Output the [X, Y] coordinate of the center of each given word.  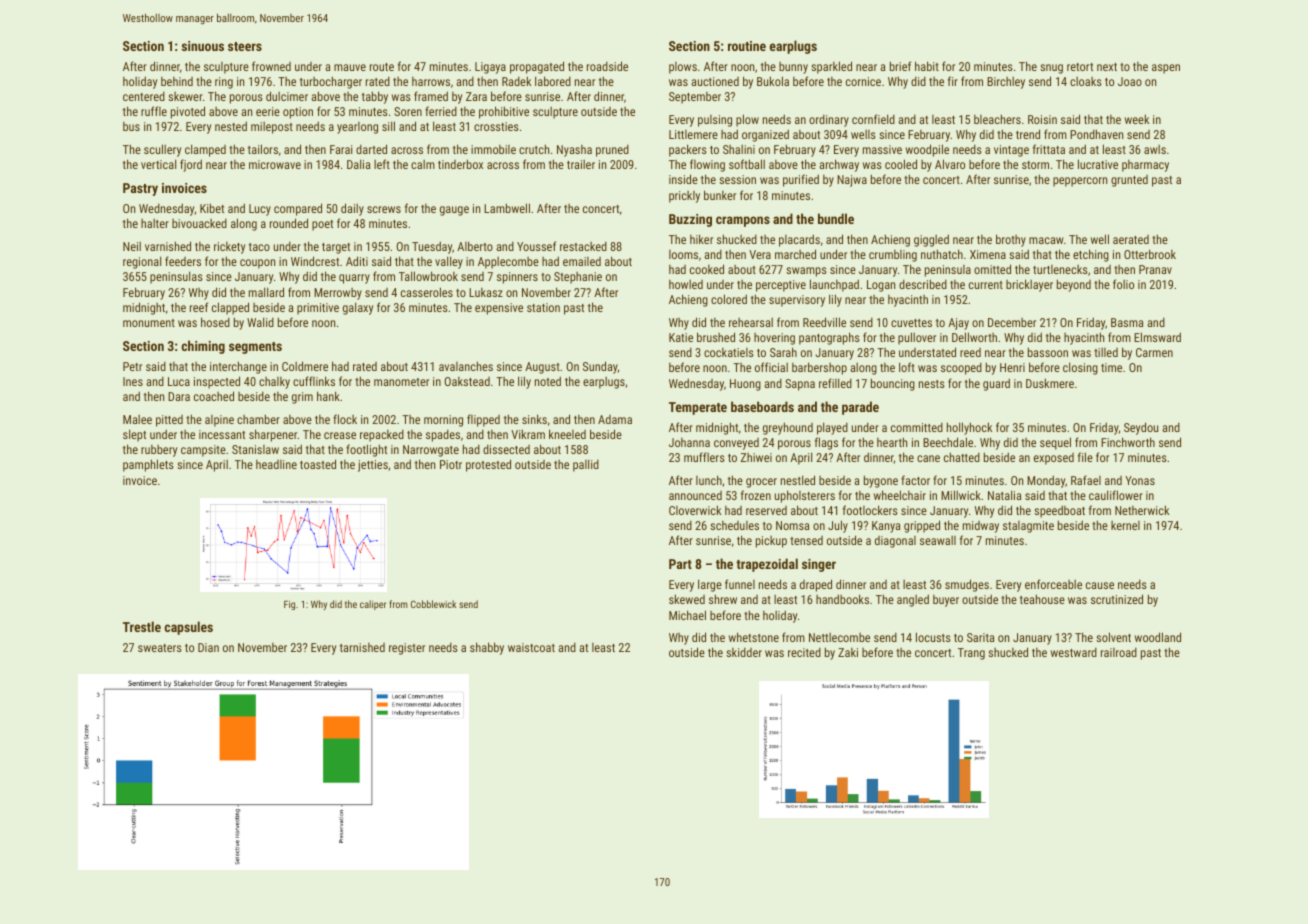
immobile [493, 149]
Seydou [1141, 428]
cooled [901, 164]
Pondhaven [1096, 134]
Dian [208, 647]
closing [1080, 368]
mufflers [704, 457]
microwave [275, 164]
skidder [744, 652]
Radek [516, 81]
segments [255, 348]
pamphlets [148, 465]
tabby [375, 97]
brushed [716, 337]
